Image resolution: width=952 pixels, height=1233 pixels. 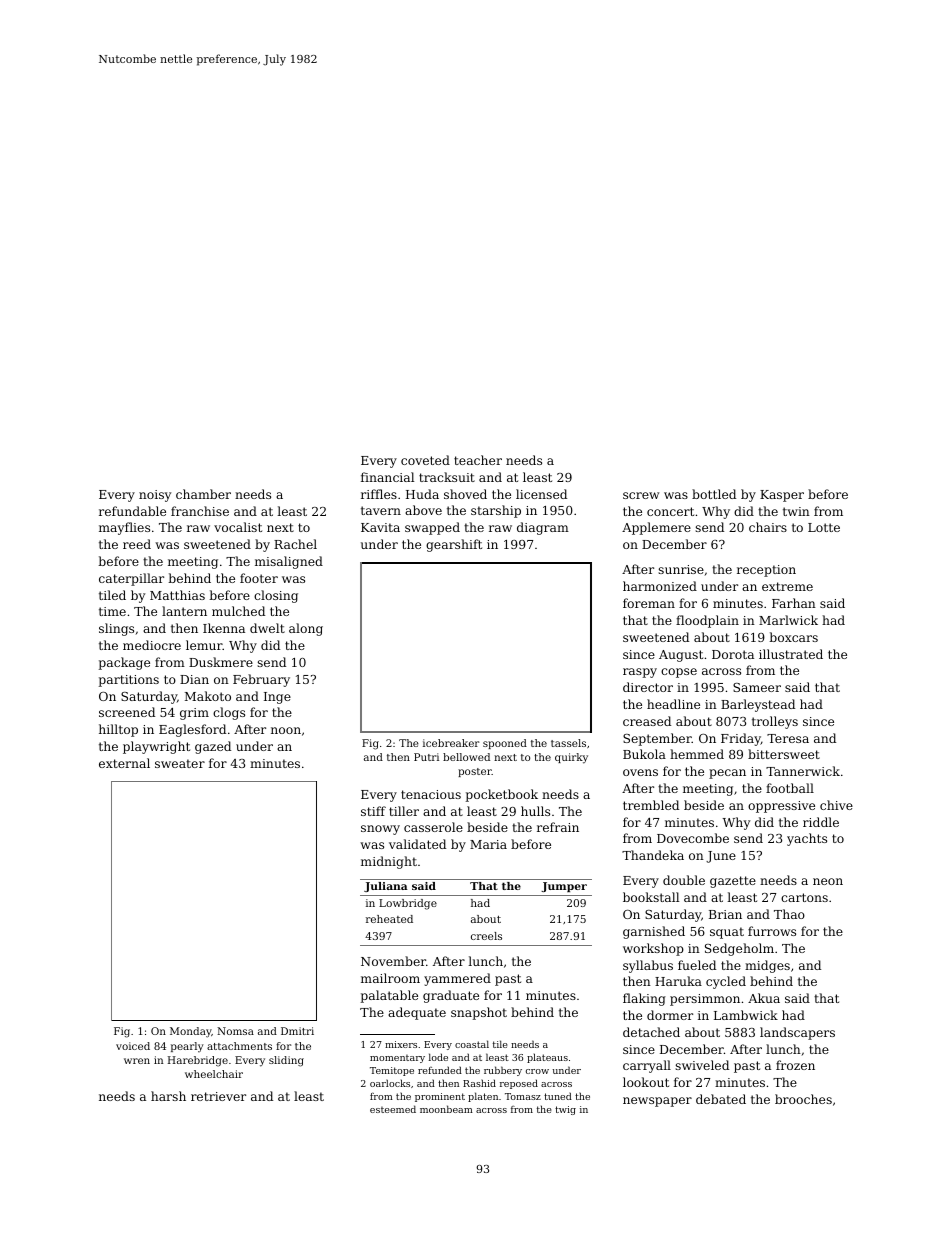 I want to click on snowy, so click(x=380, y=830).
